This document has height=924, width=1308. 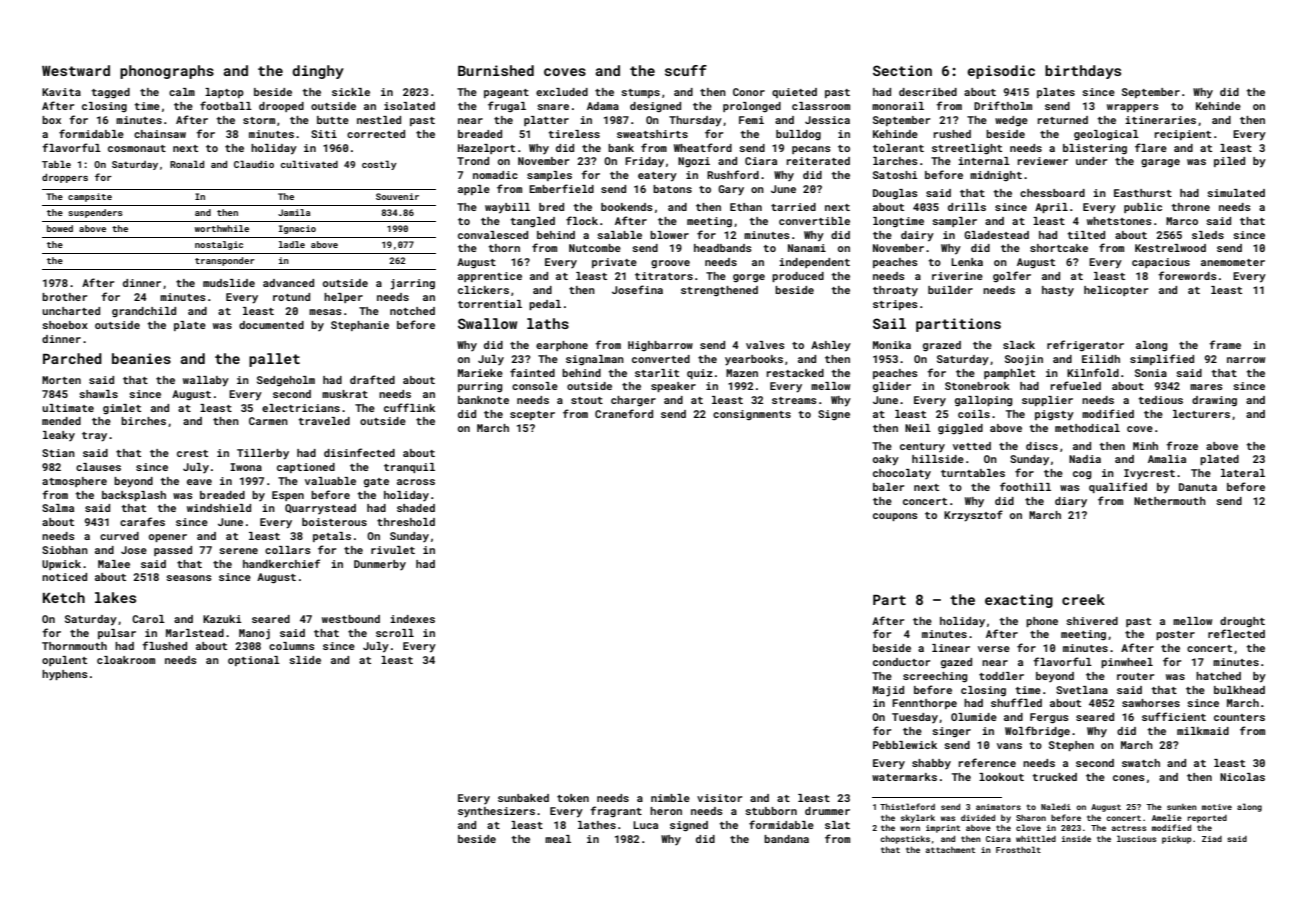 What do you see at coordinates (994, 649) in the document?
I see `verse` at bounding box center [994, 649].
